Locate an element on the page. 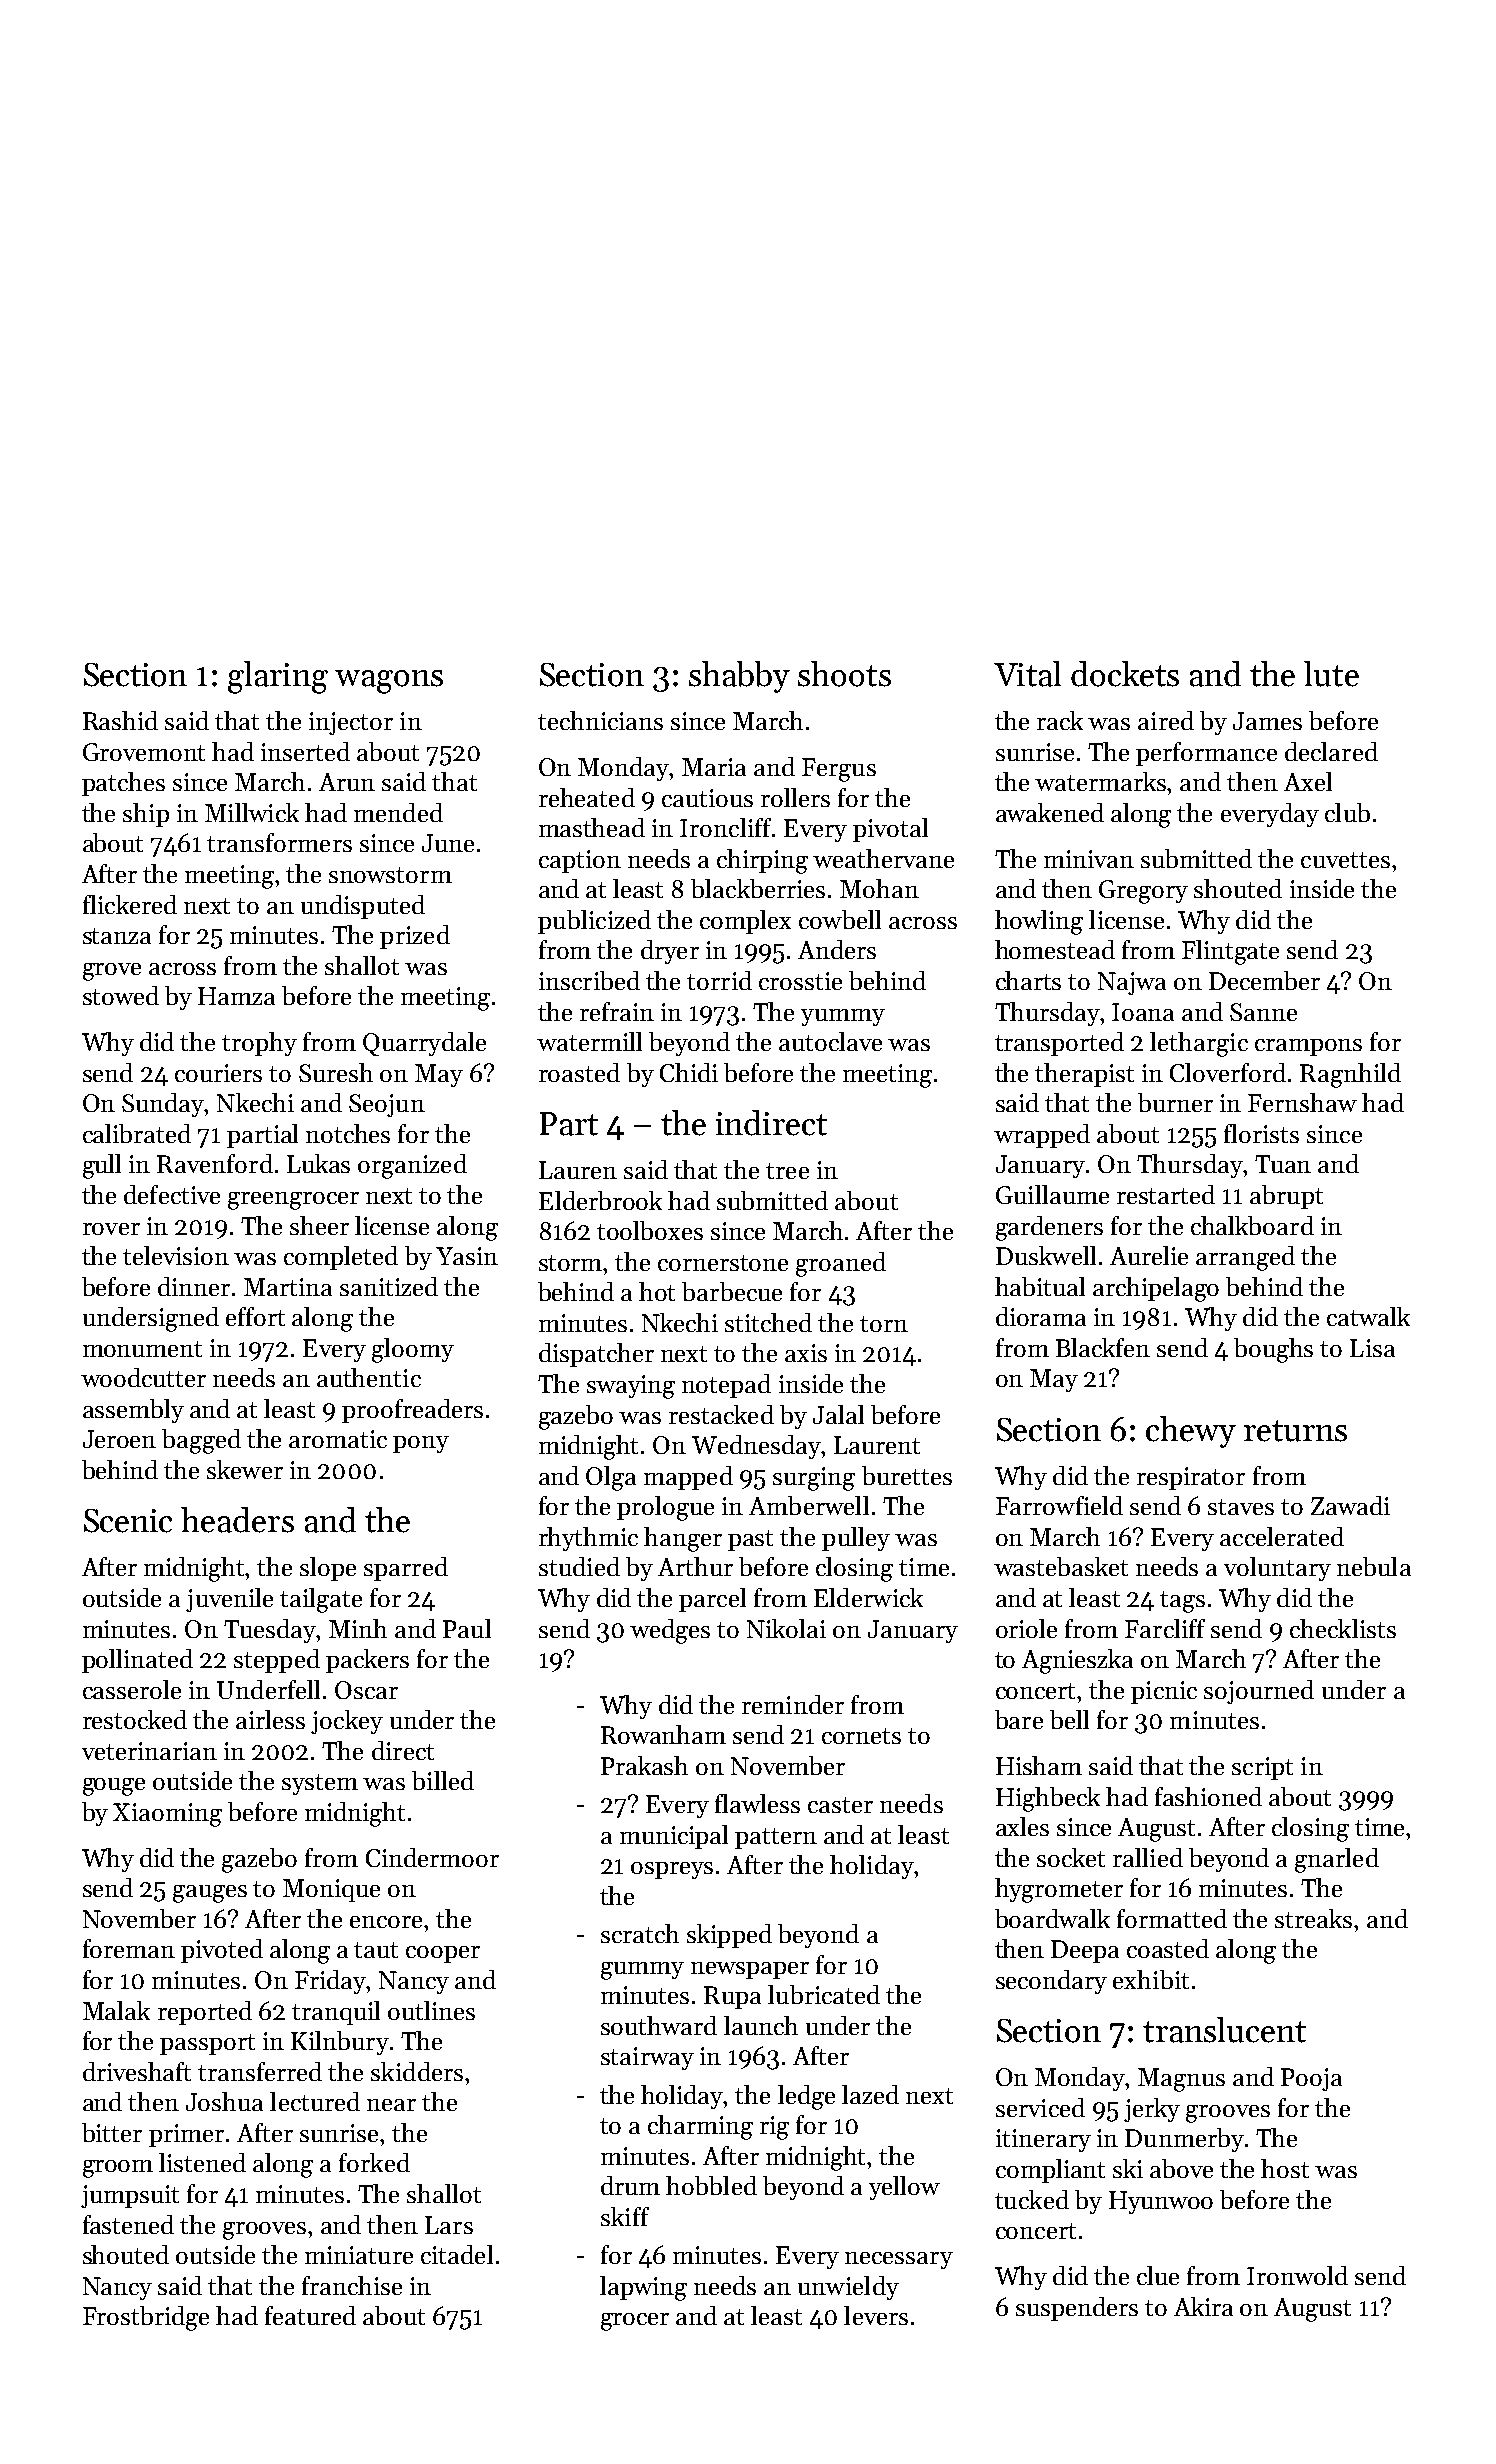  Frostbridge is located at coordinates (146, 2318).
